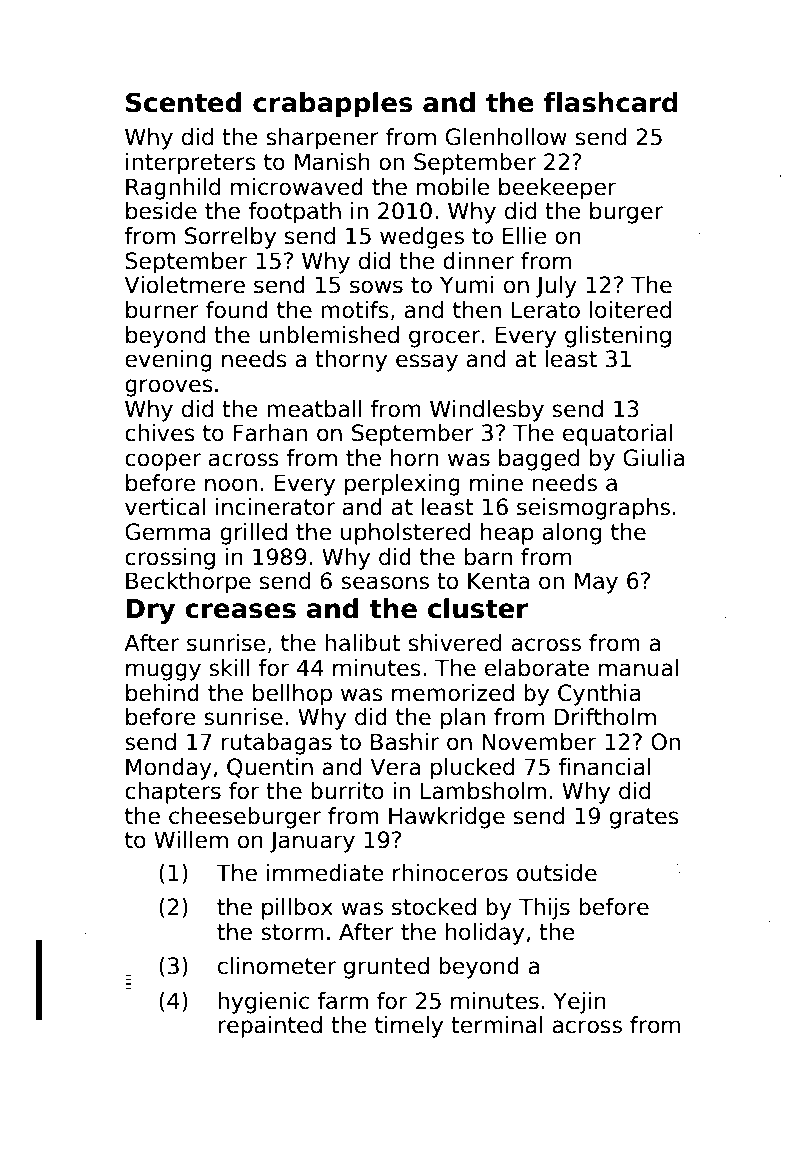 The image size is (811, 1150). I want to click on clinometer, so click(277, 966).
